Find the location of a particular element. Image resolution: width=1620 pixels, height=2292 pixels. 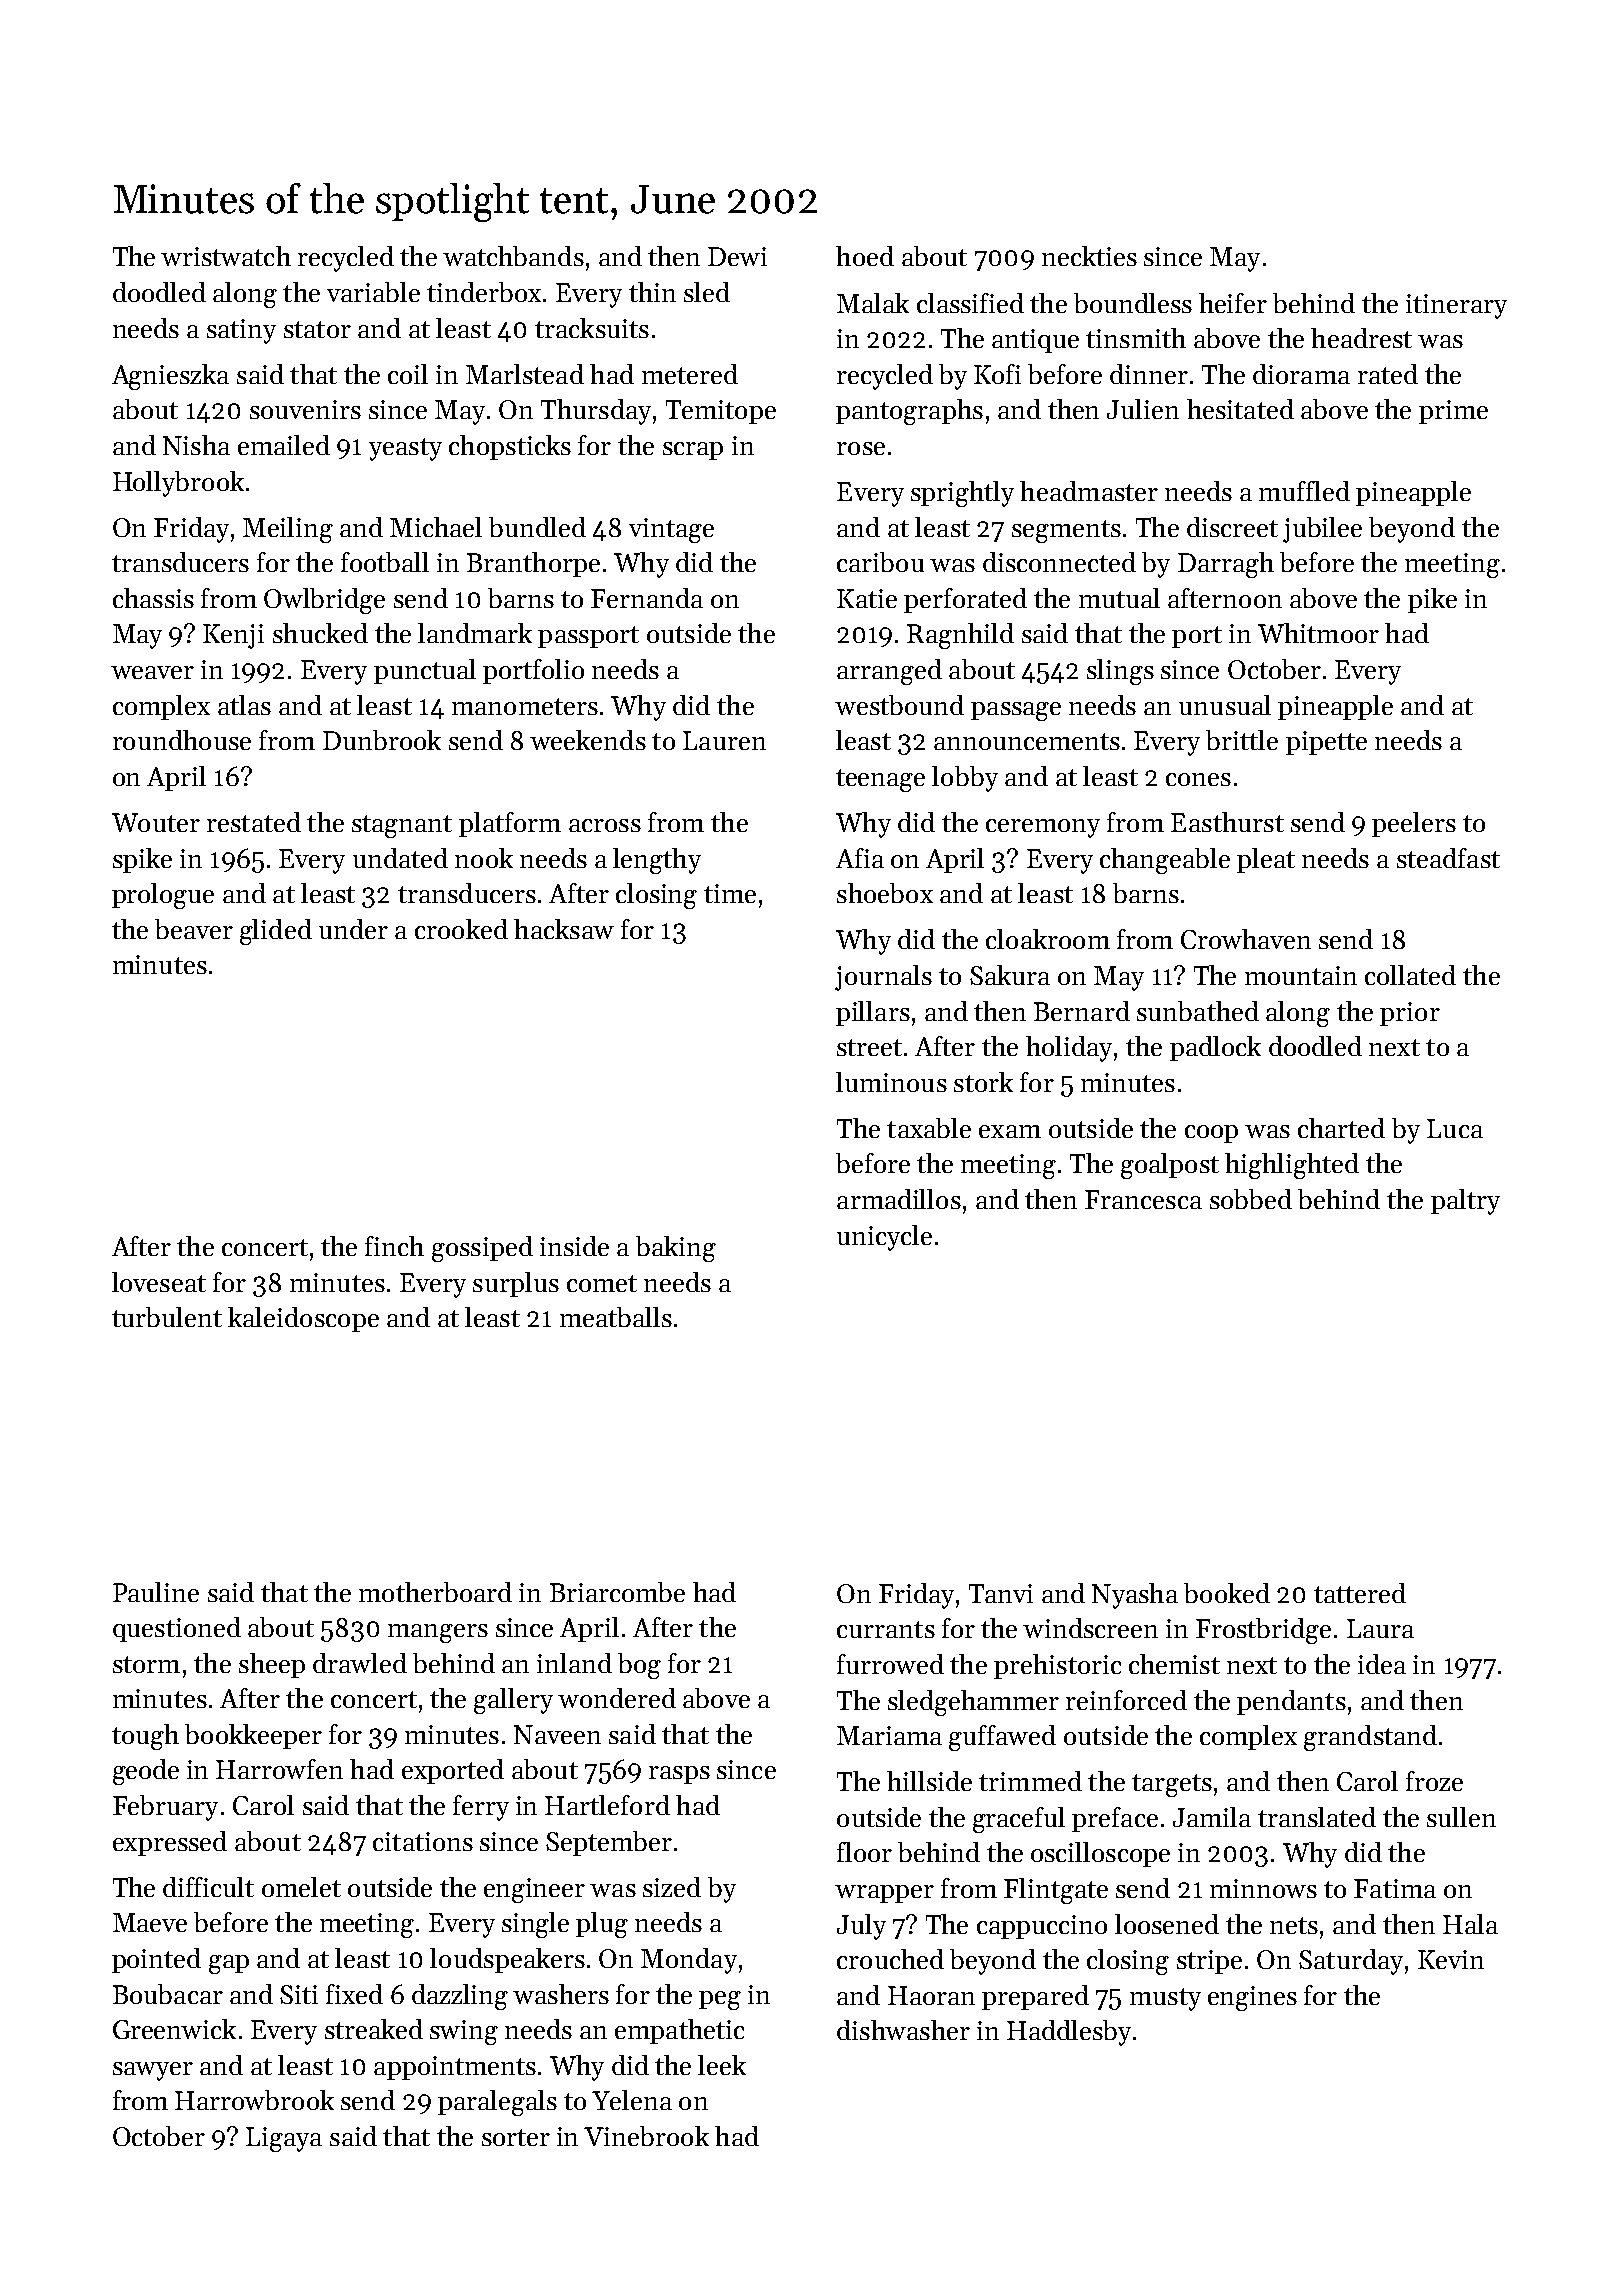

Haddlesby is located at coordinates (1069, 2033).
